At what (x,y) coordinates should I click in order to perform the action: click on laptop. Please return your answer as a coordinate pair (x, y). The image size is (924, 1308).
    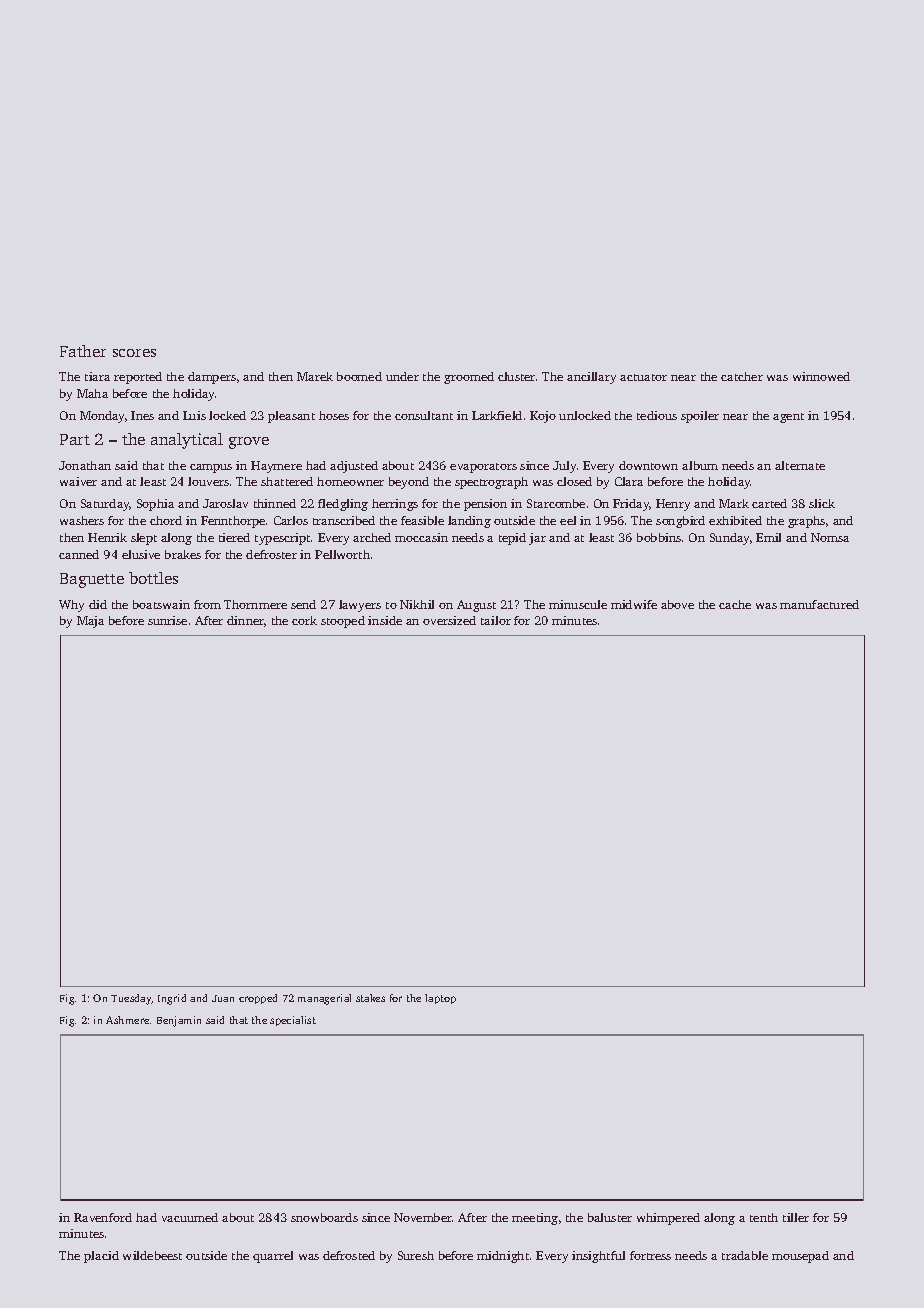
    Looking at the image, I should click on (440, 999).
